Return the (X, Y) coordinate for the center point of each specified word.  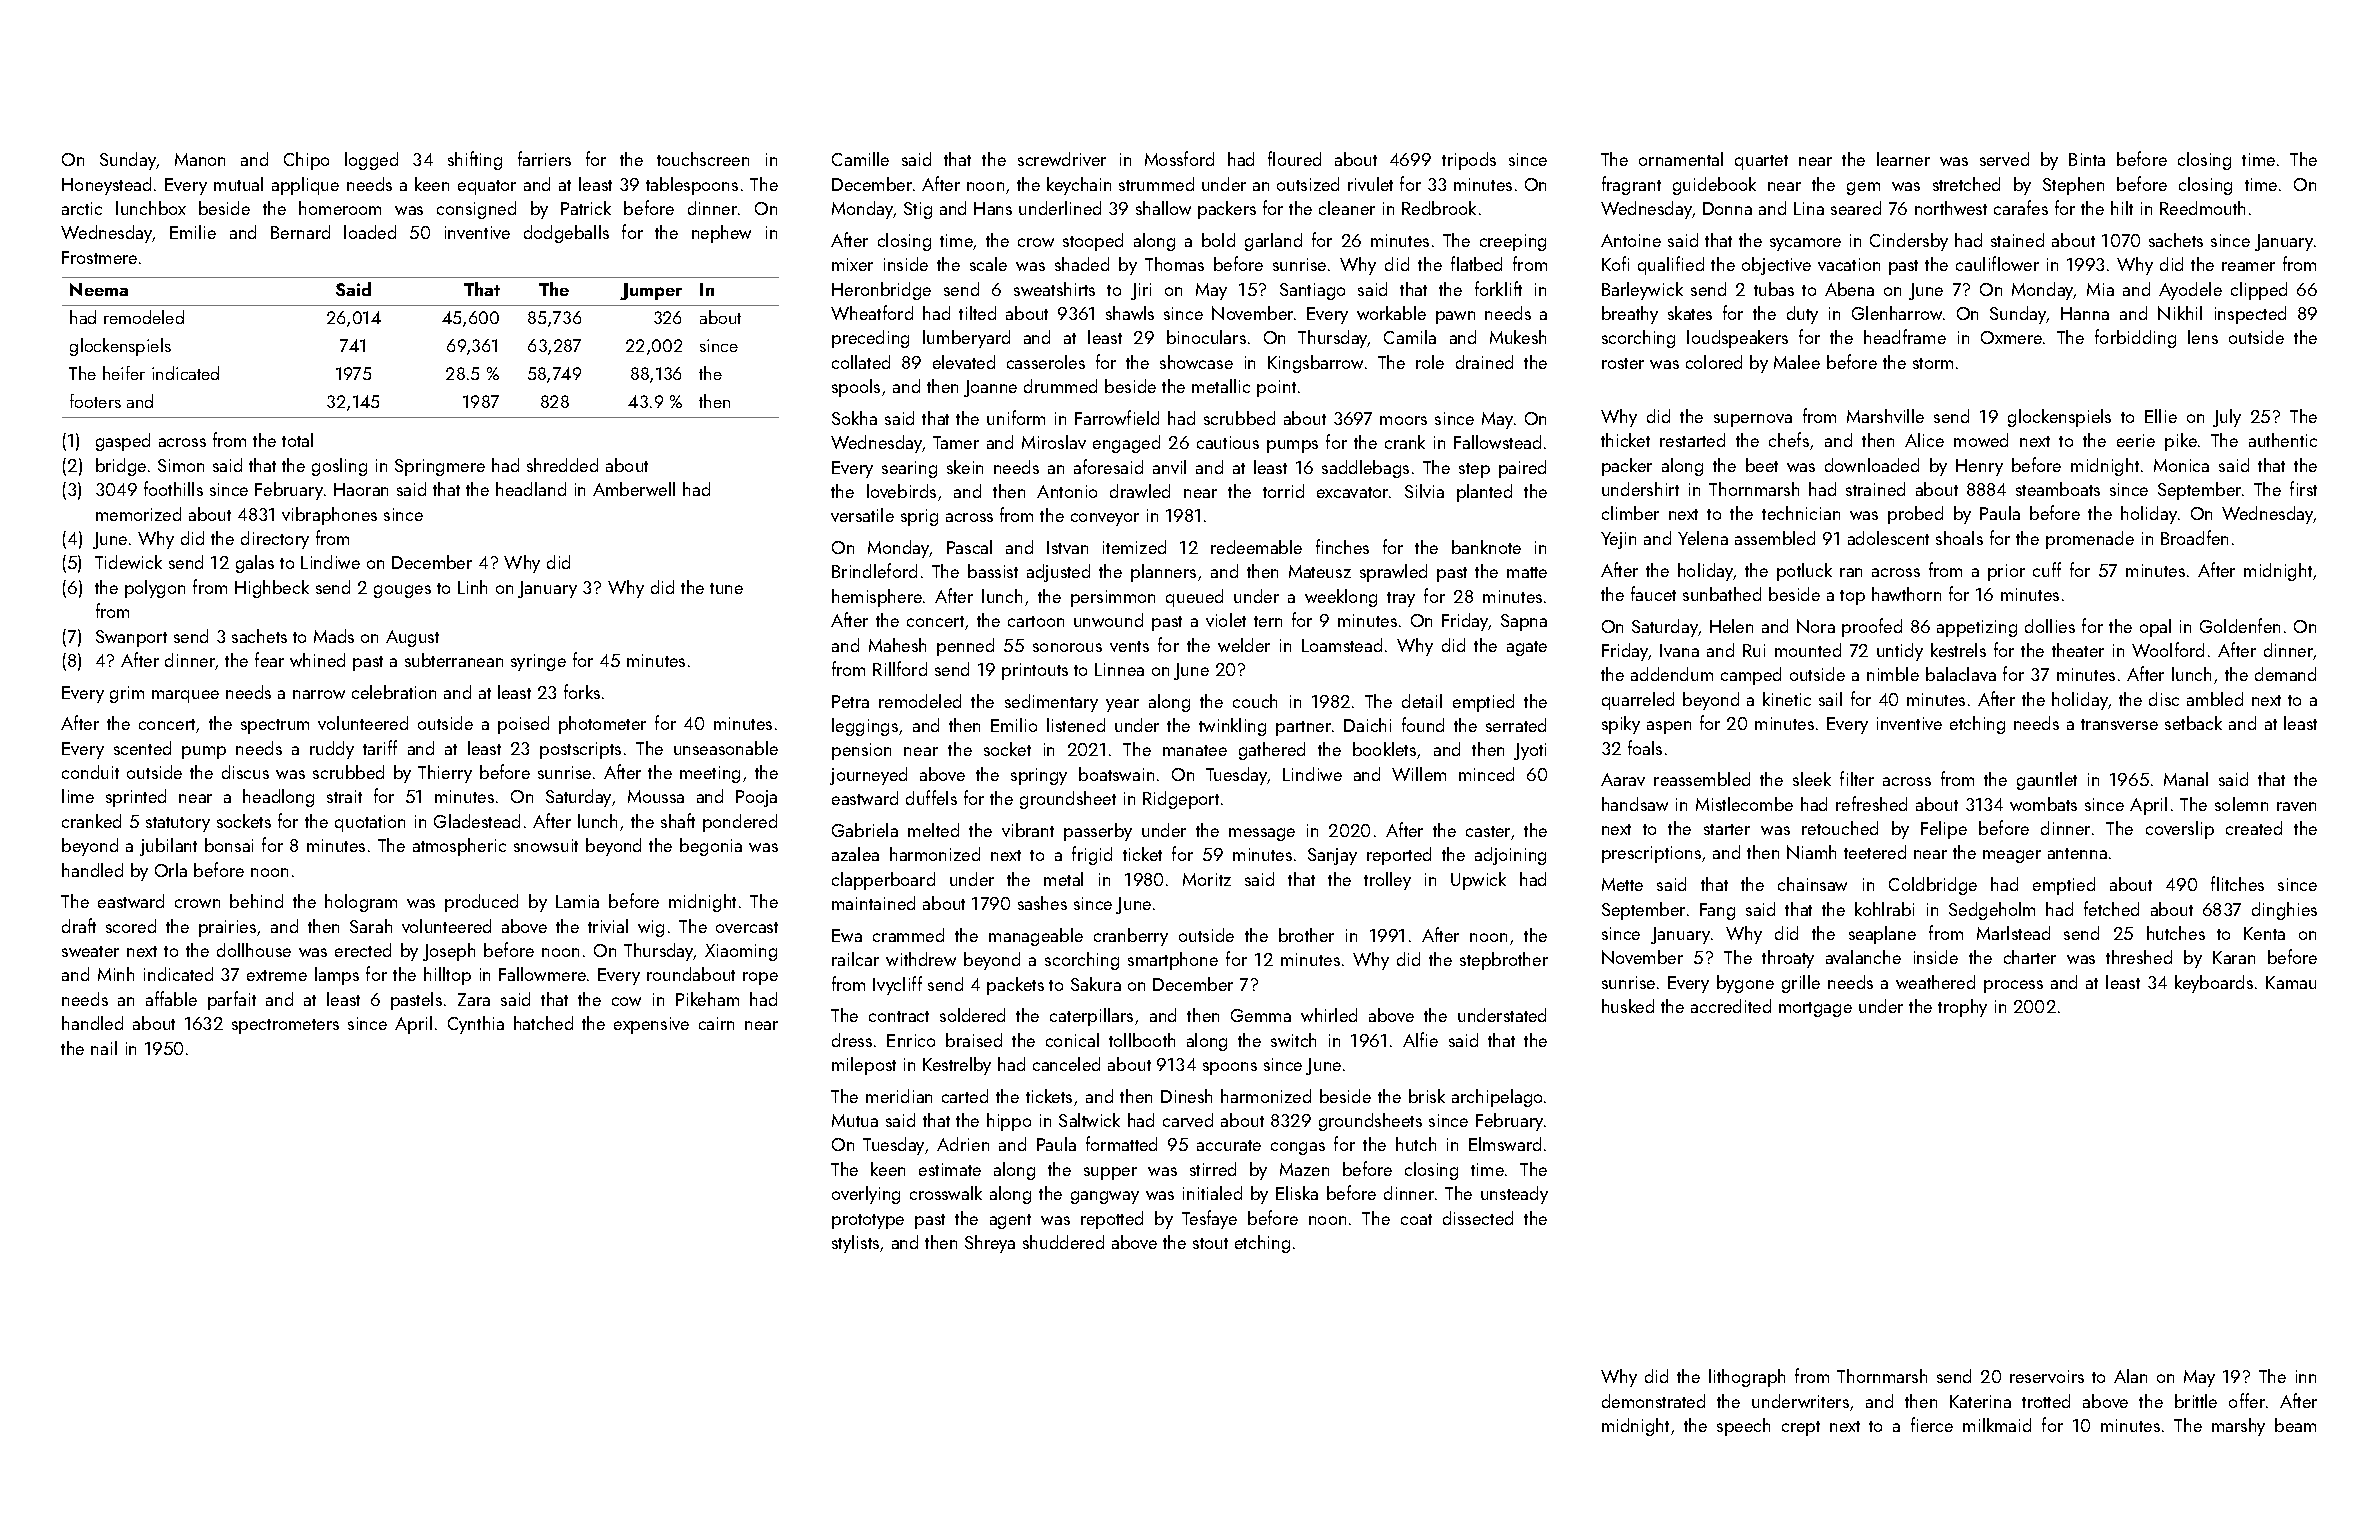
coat (1416, 1219)
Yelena (1703, 538)
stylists (855, 1244)
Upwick (1478, 881)
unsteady (1514, 1195)
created (2254, 828)
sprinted (136, 798)
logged (371, 161)
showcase (1196, 362)
